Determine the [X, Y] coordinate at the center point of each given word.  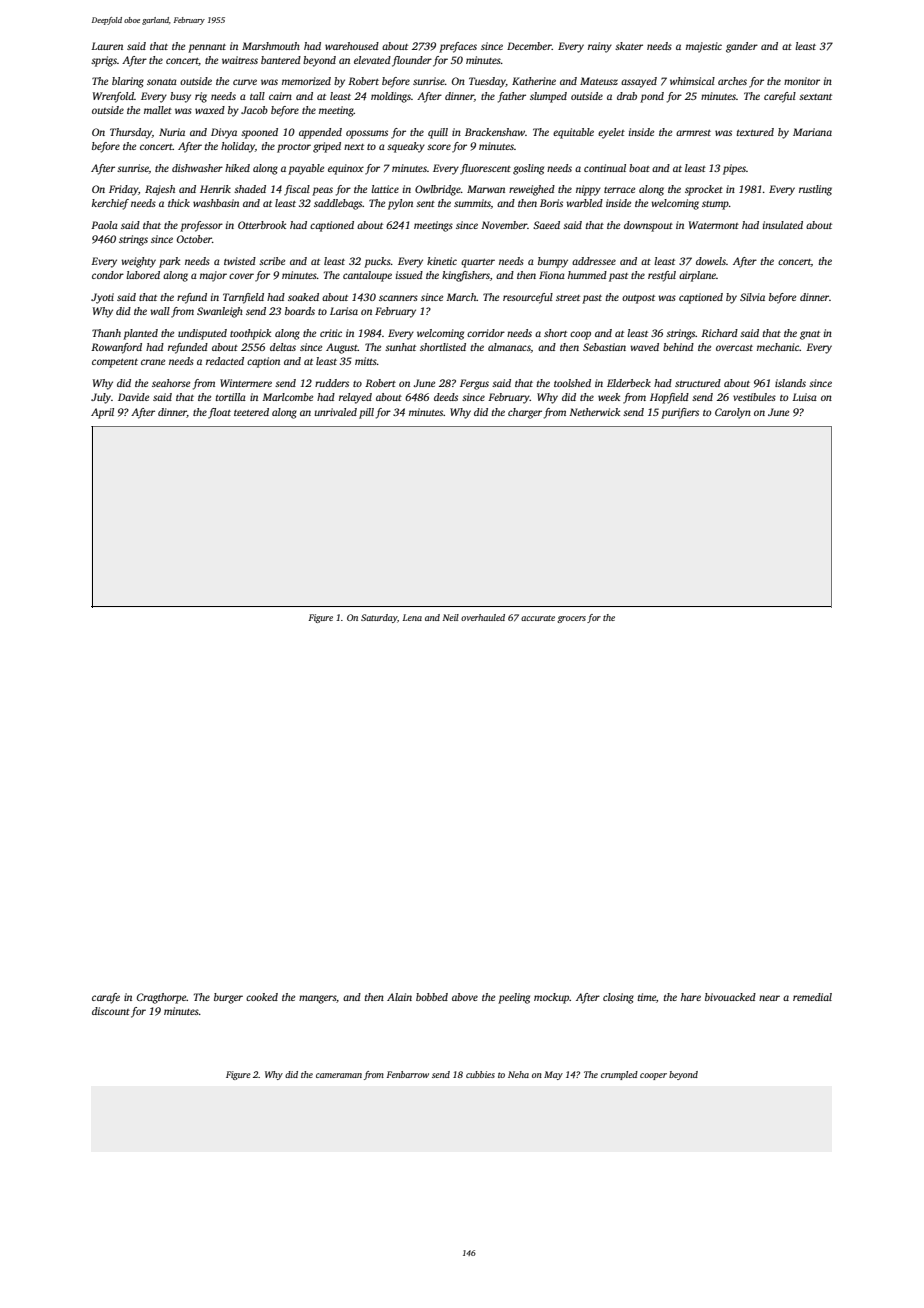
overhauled [483, 617]
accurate [538, 618]
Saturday [379, 618]
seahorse [171, 383]
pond [652, 97]
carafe [106, 998]
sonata [162, 82]
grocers [571, 619]
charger [525, 413]
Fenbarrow [408, 1074]
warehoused [352, 46]
